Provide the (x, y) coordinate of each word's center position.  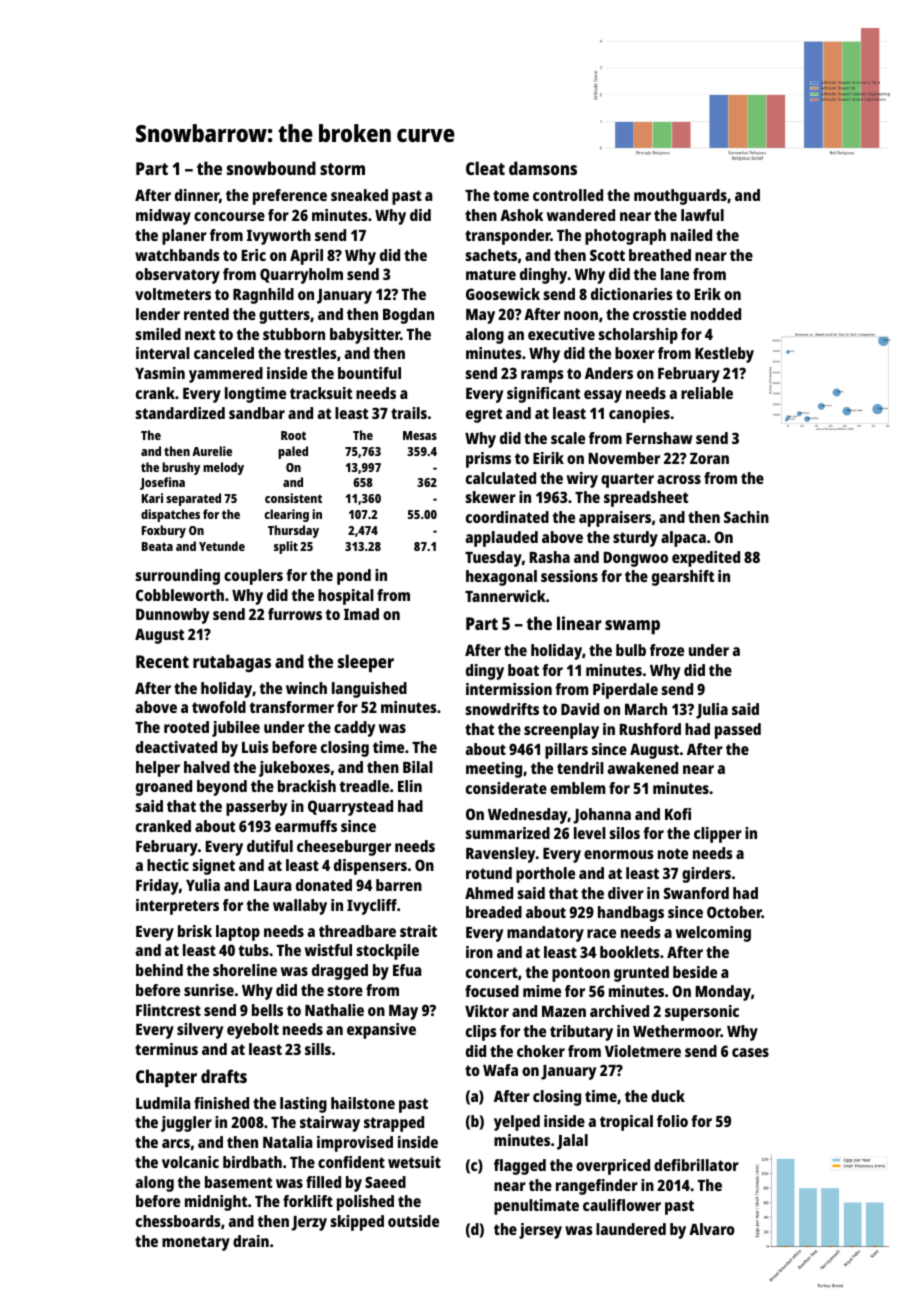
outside (413, 1221)
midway (163, 217)
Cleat (485, 168)
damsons (543, 168)
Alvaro (712, 1229)
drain (251, 1241)
